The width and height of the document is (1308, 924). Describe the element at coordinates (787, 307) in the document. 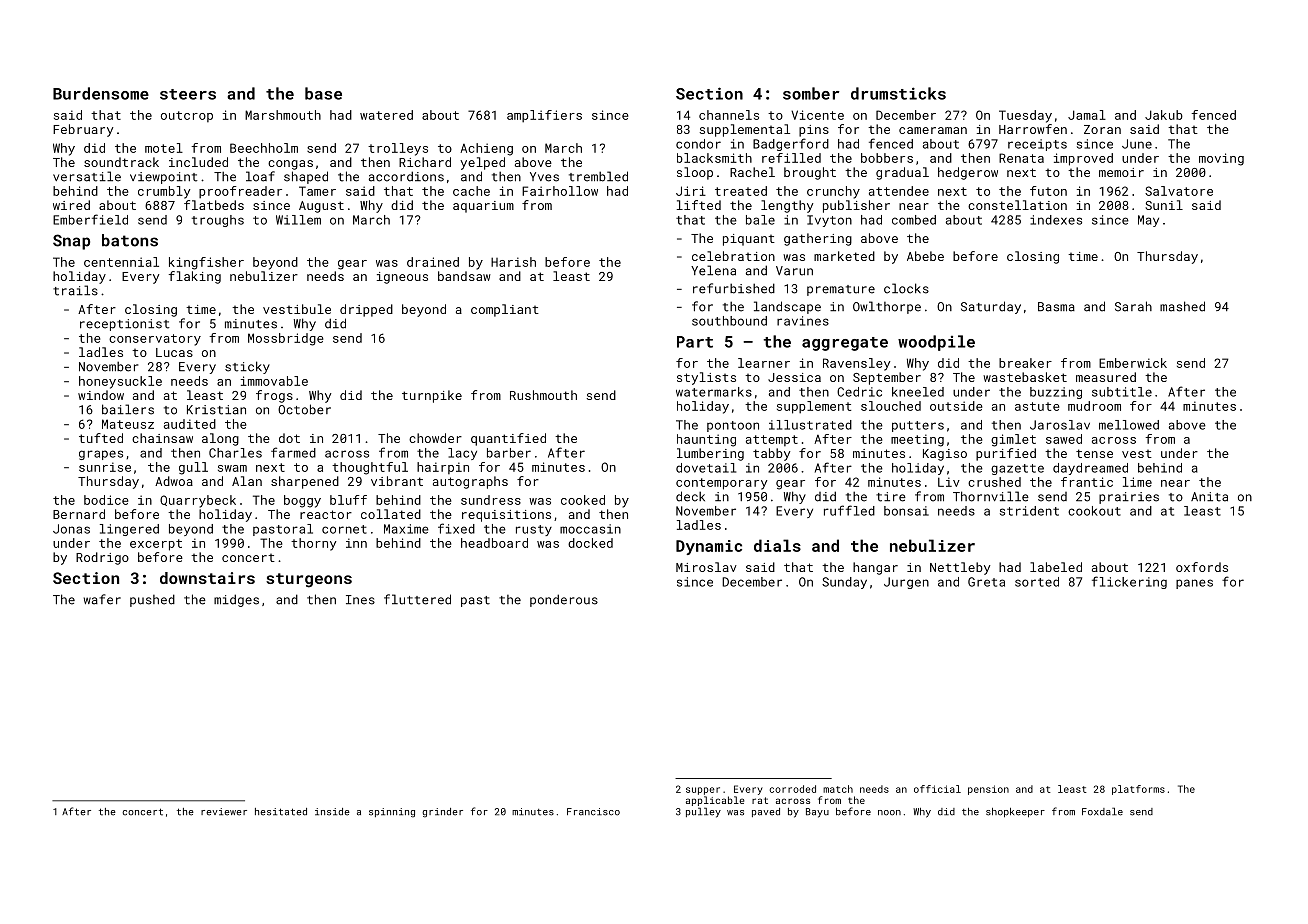

I see `landscape` at that location.
